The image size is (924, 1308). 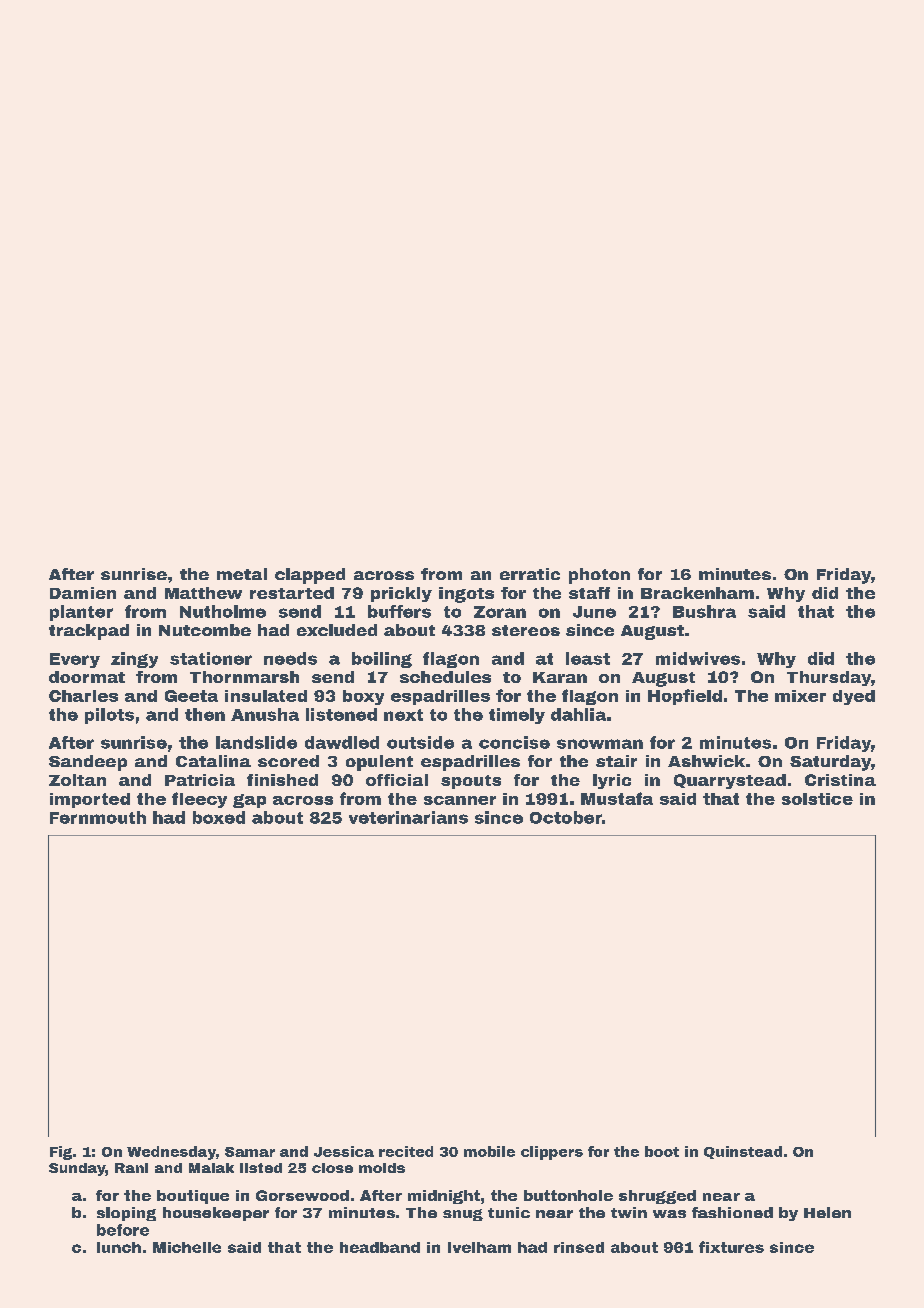 I want to click on Ashwick, so click(x=706, y=761).
